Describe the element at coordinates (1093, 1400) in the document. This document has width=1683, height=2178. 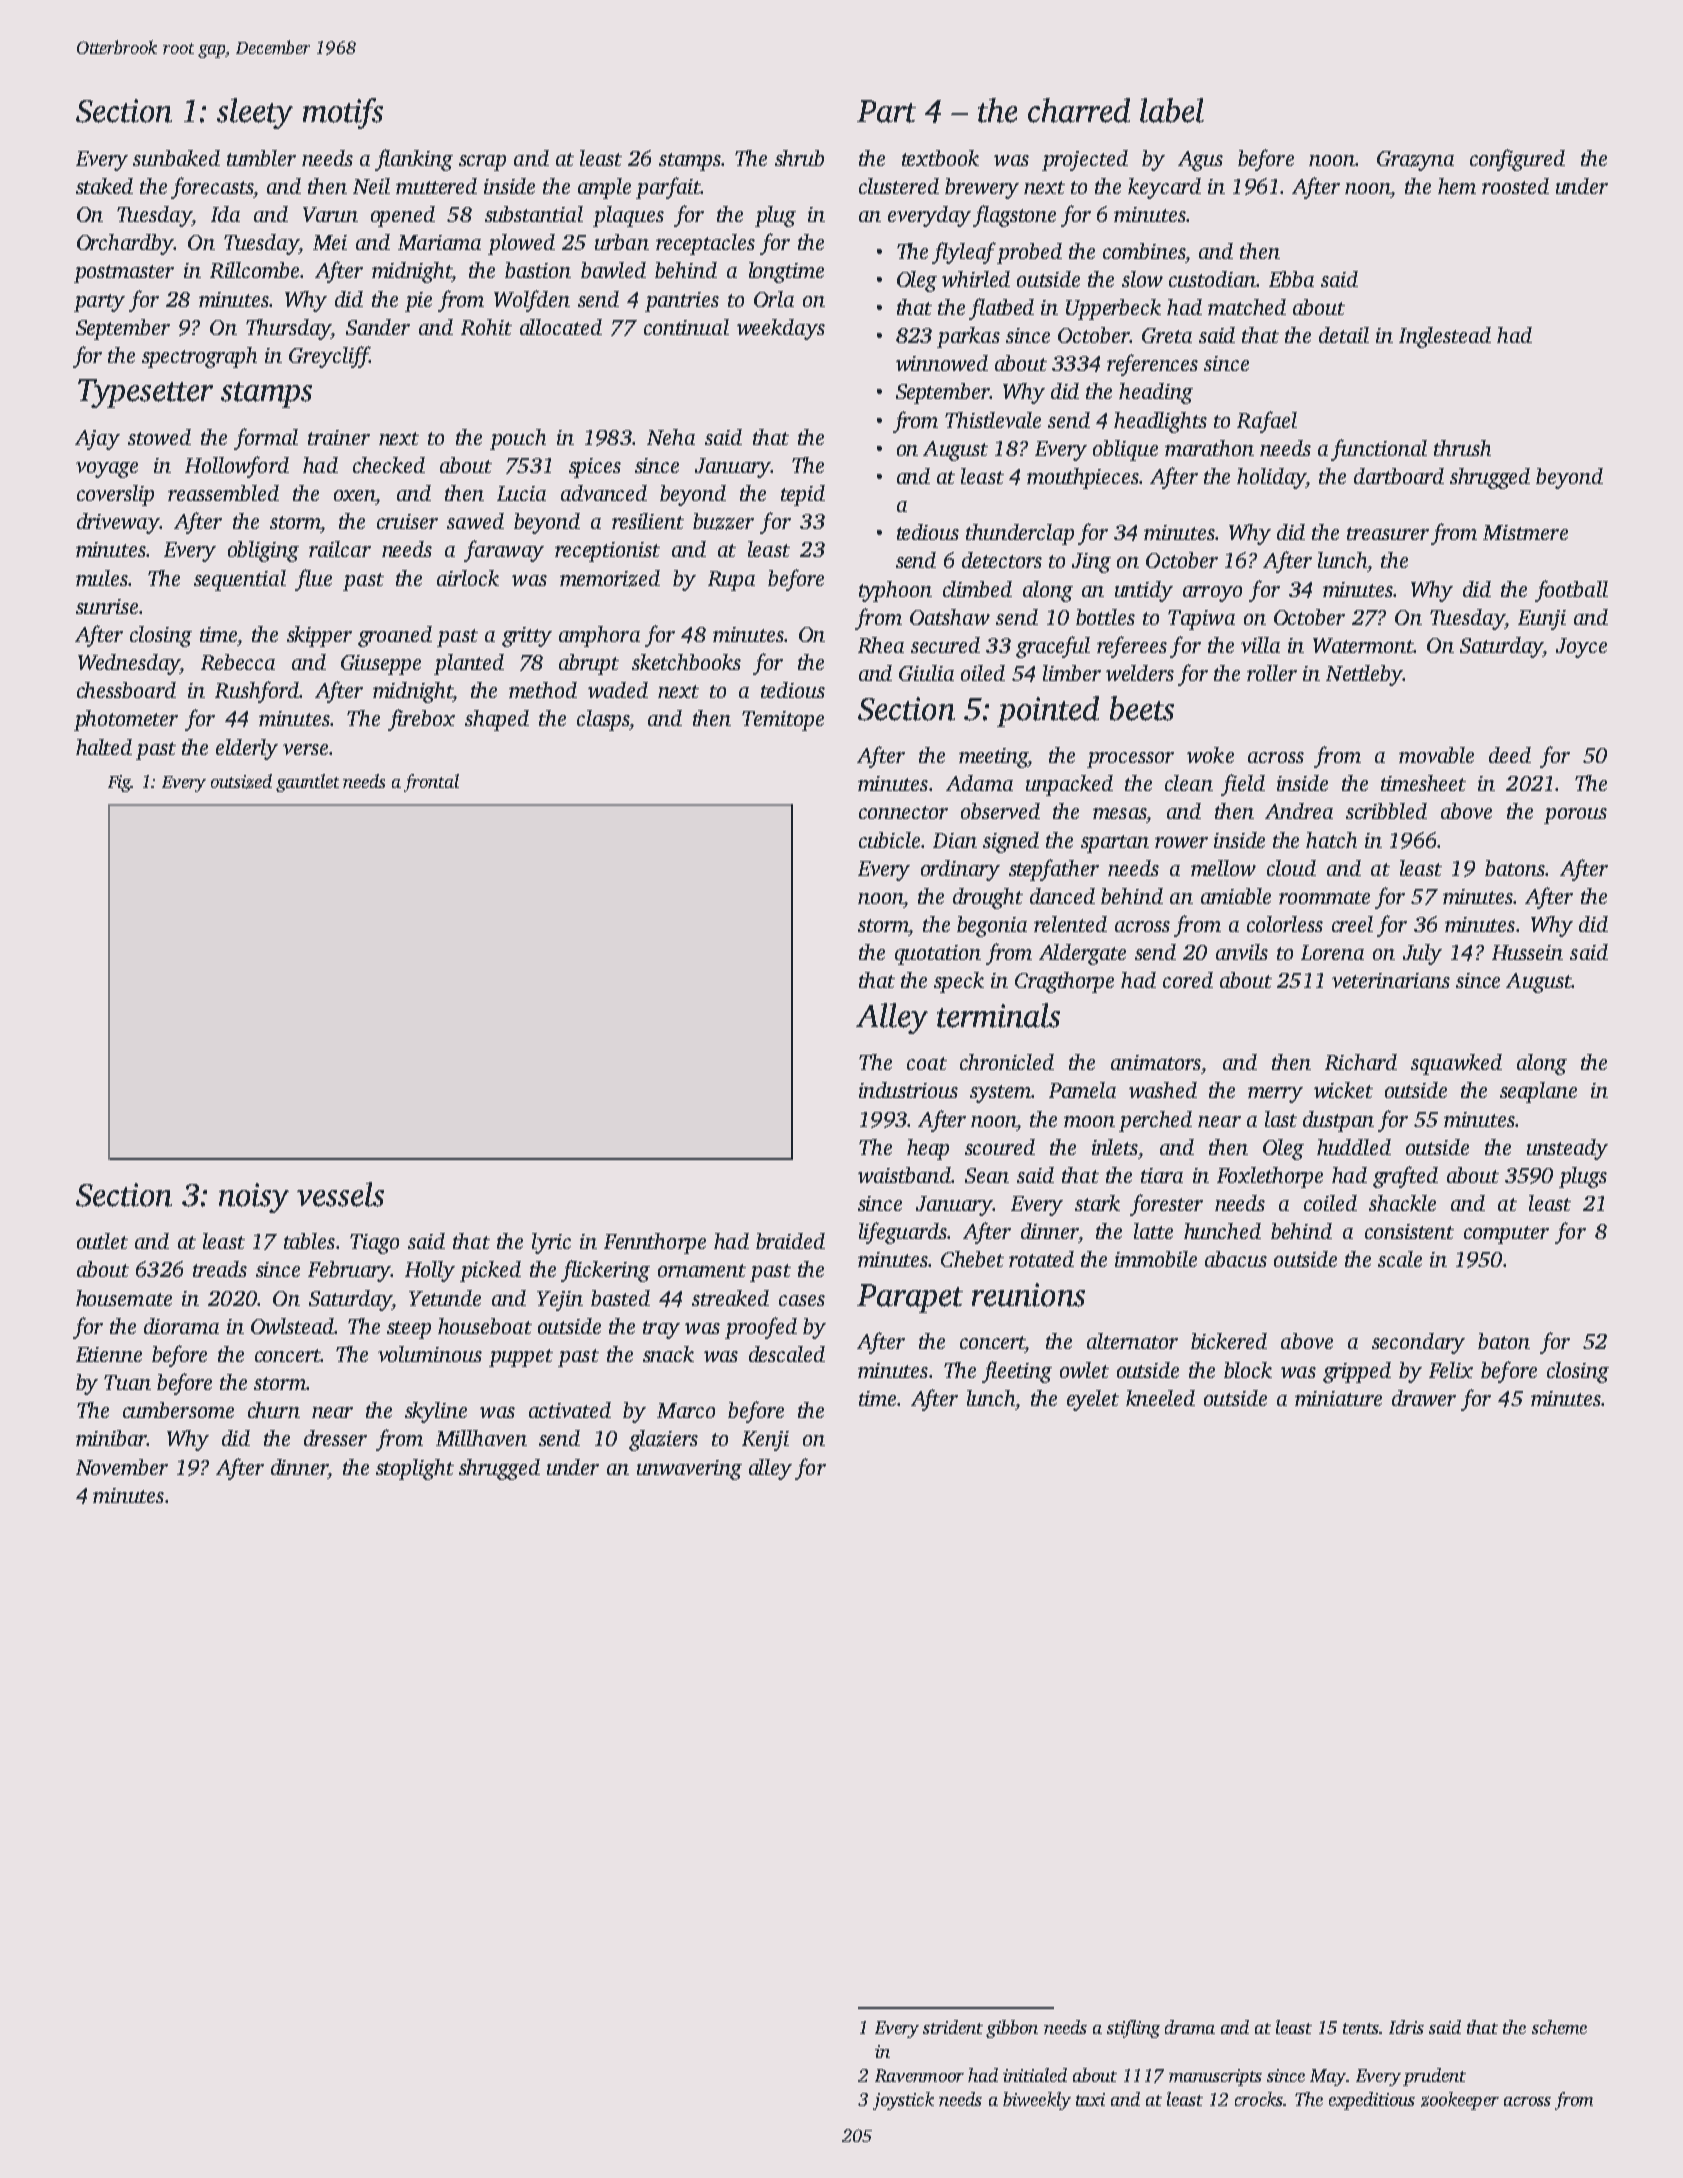
I see `eyelet` at that location.
